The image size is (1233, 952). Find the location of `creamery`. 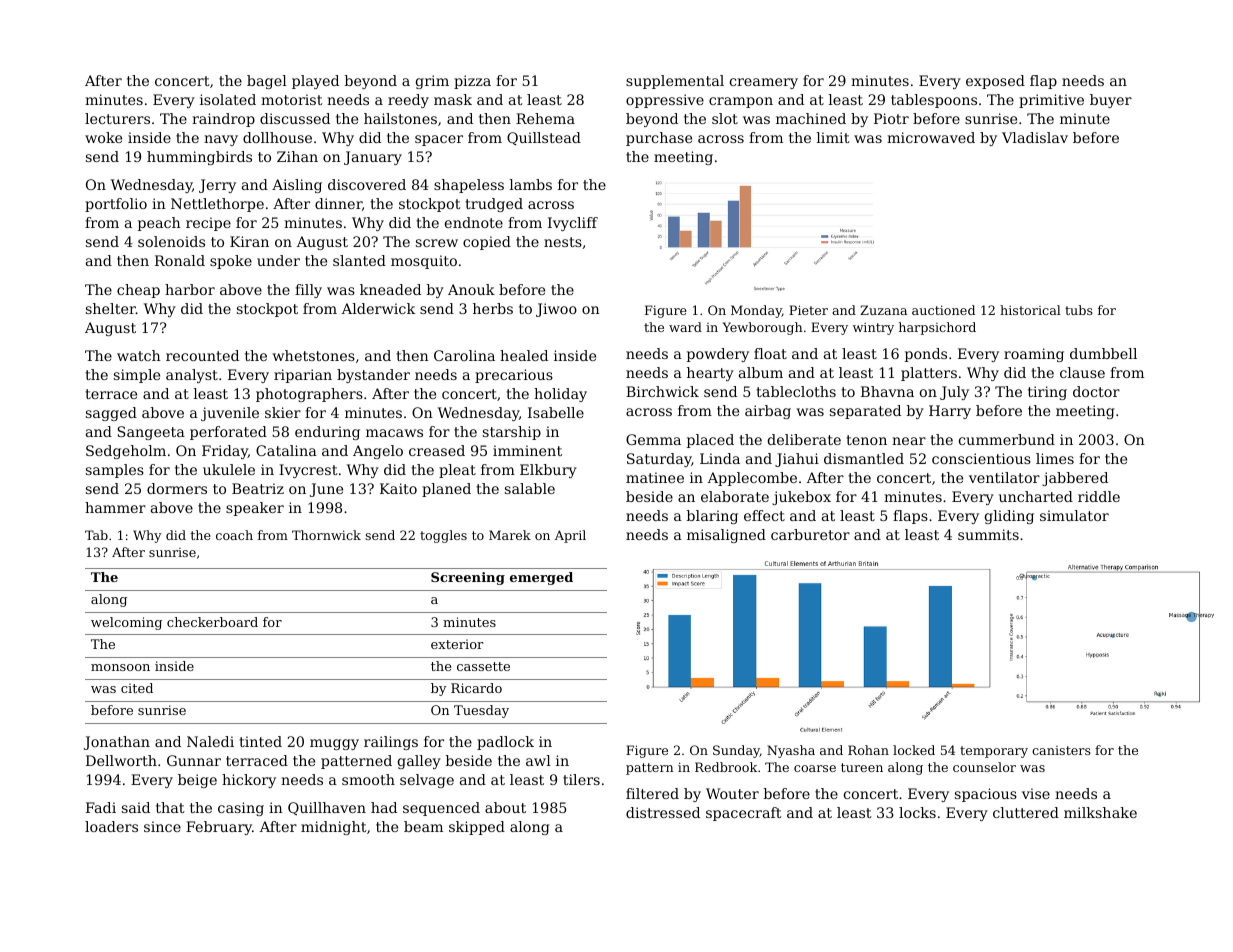

creamery is located at coordinates (764, 83).
